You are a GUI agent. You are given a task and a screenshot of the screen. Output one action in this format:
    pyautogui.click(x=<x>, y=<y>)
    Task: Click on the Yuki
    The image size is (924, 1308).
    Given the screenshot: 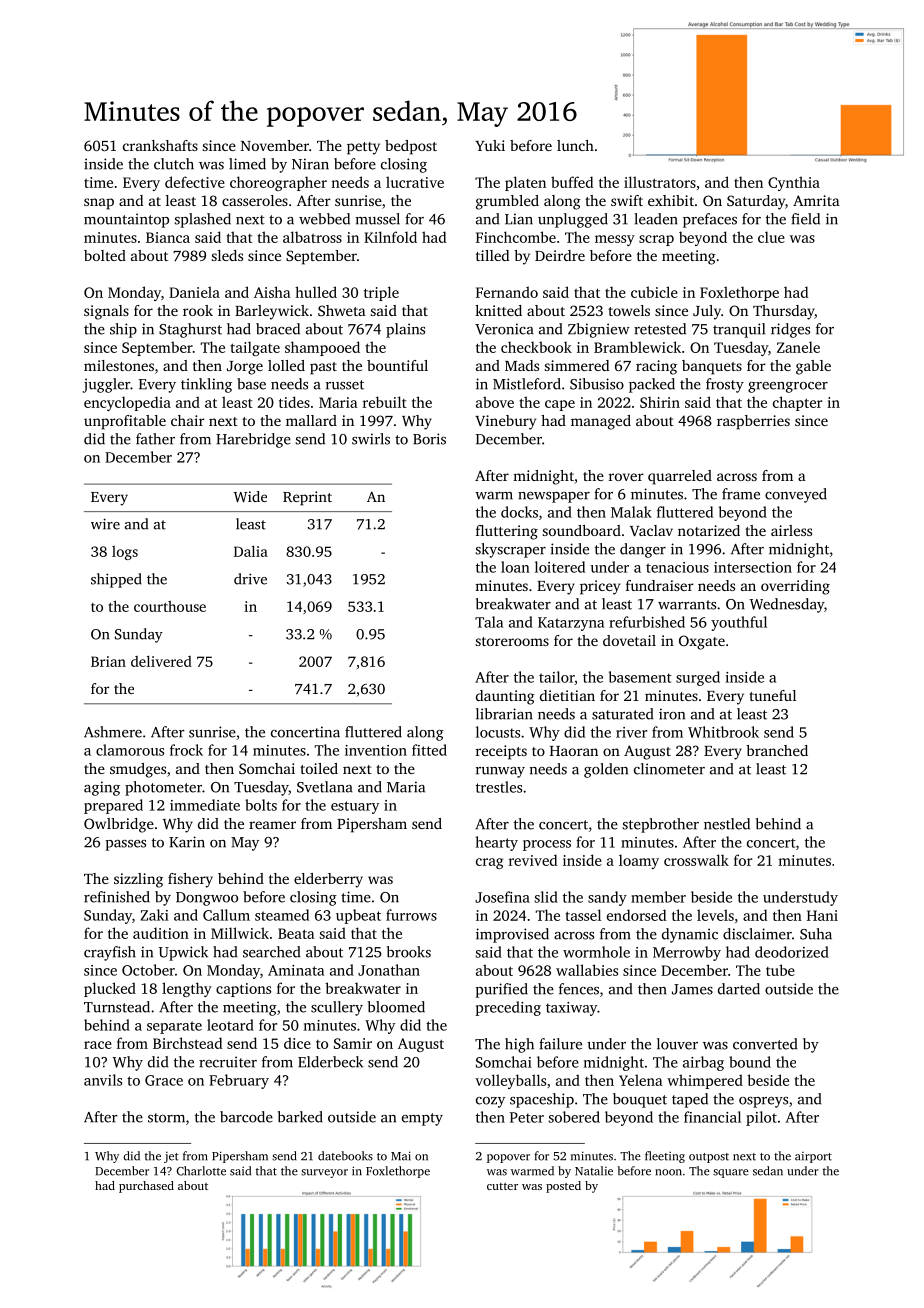 What is the action you would take?
    pyautogui.click(x=490, y=145)
